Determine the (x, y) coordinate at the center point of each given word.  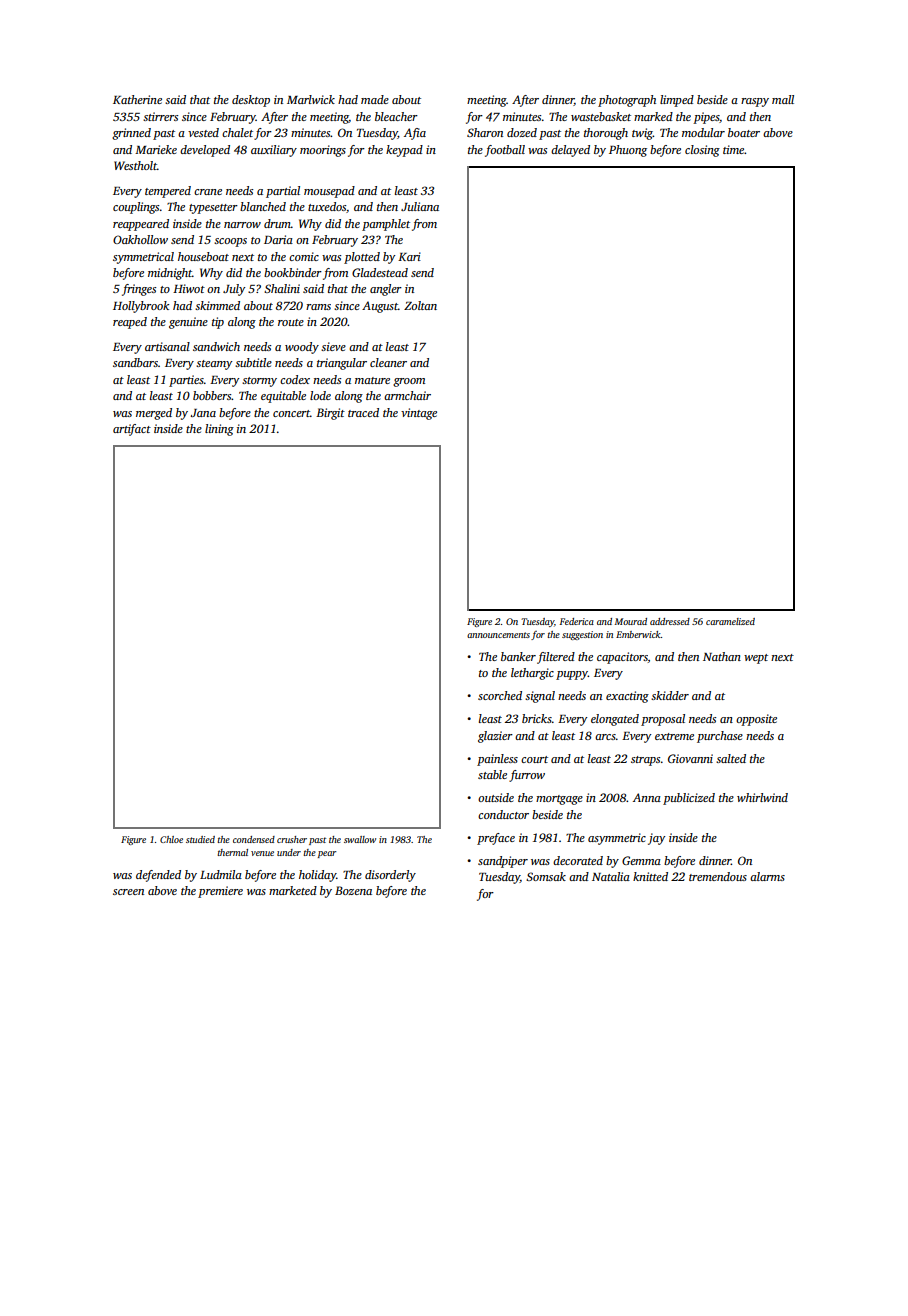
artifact (132, 430)
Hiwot (189, 288)
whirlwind (762, 797)
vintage (419, 414)
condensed (254, 839)
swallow (360, 839)
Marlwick (311, 99)
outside (496, 797)
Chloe (171, 839)
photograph (627, 101)
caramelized (730, 621)
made (375, 99)
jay (656, 839)
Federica (577, 621)
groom (409, 382)
